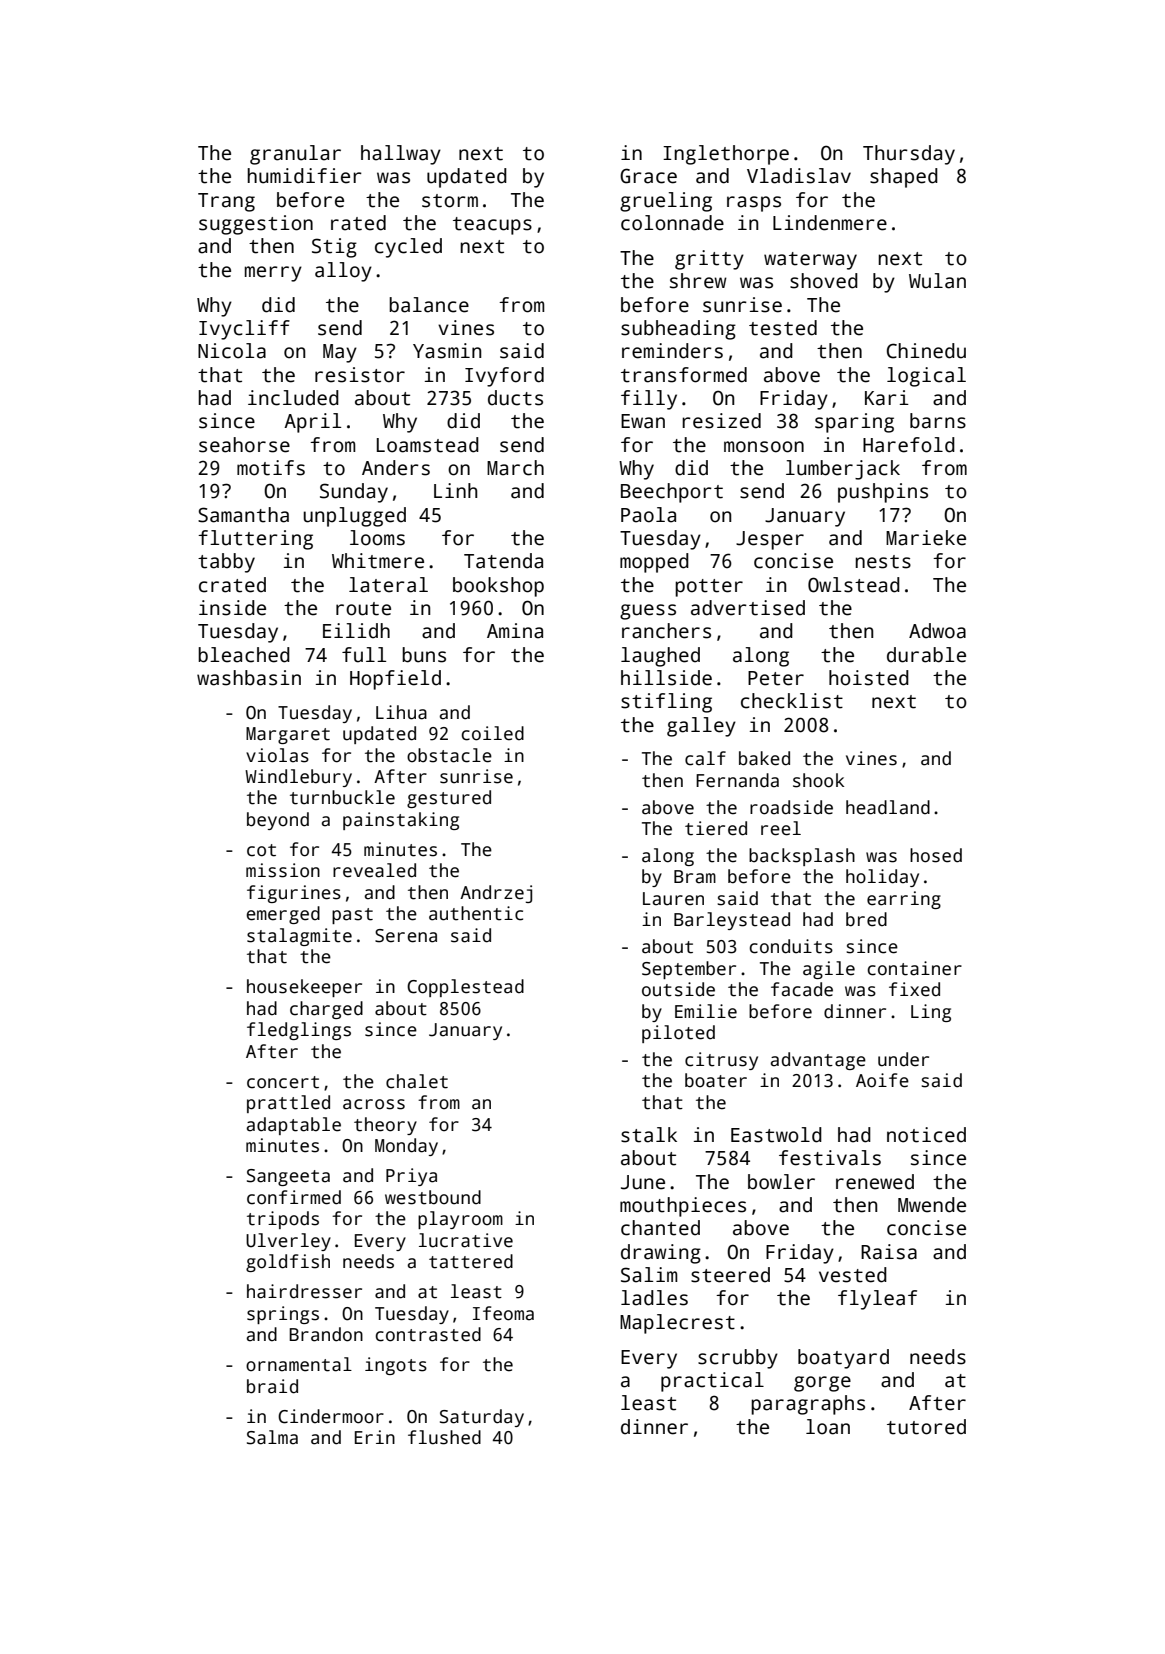  What do you see at coordinates (712, 1382) in the document?
I see `practical` at bounding box center [712, 1382].
